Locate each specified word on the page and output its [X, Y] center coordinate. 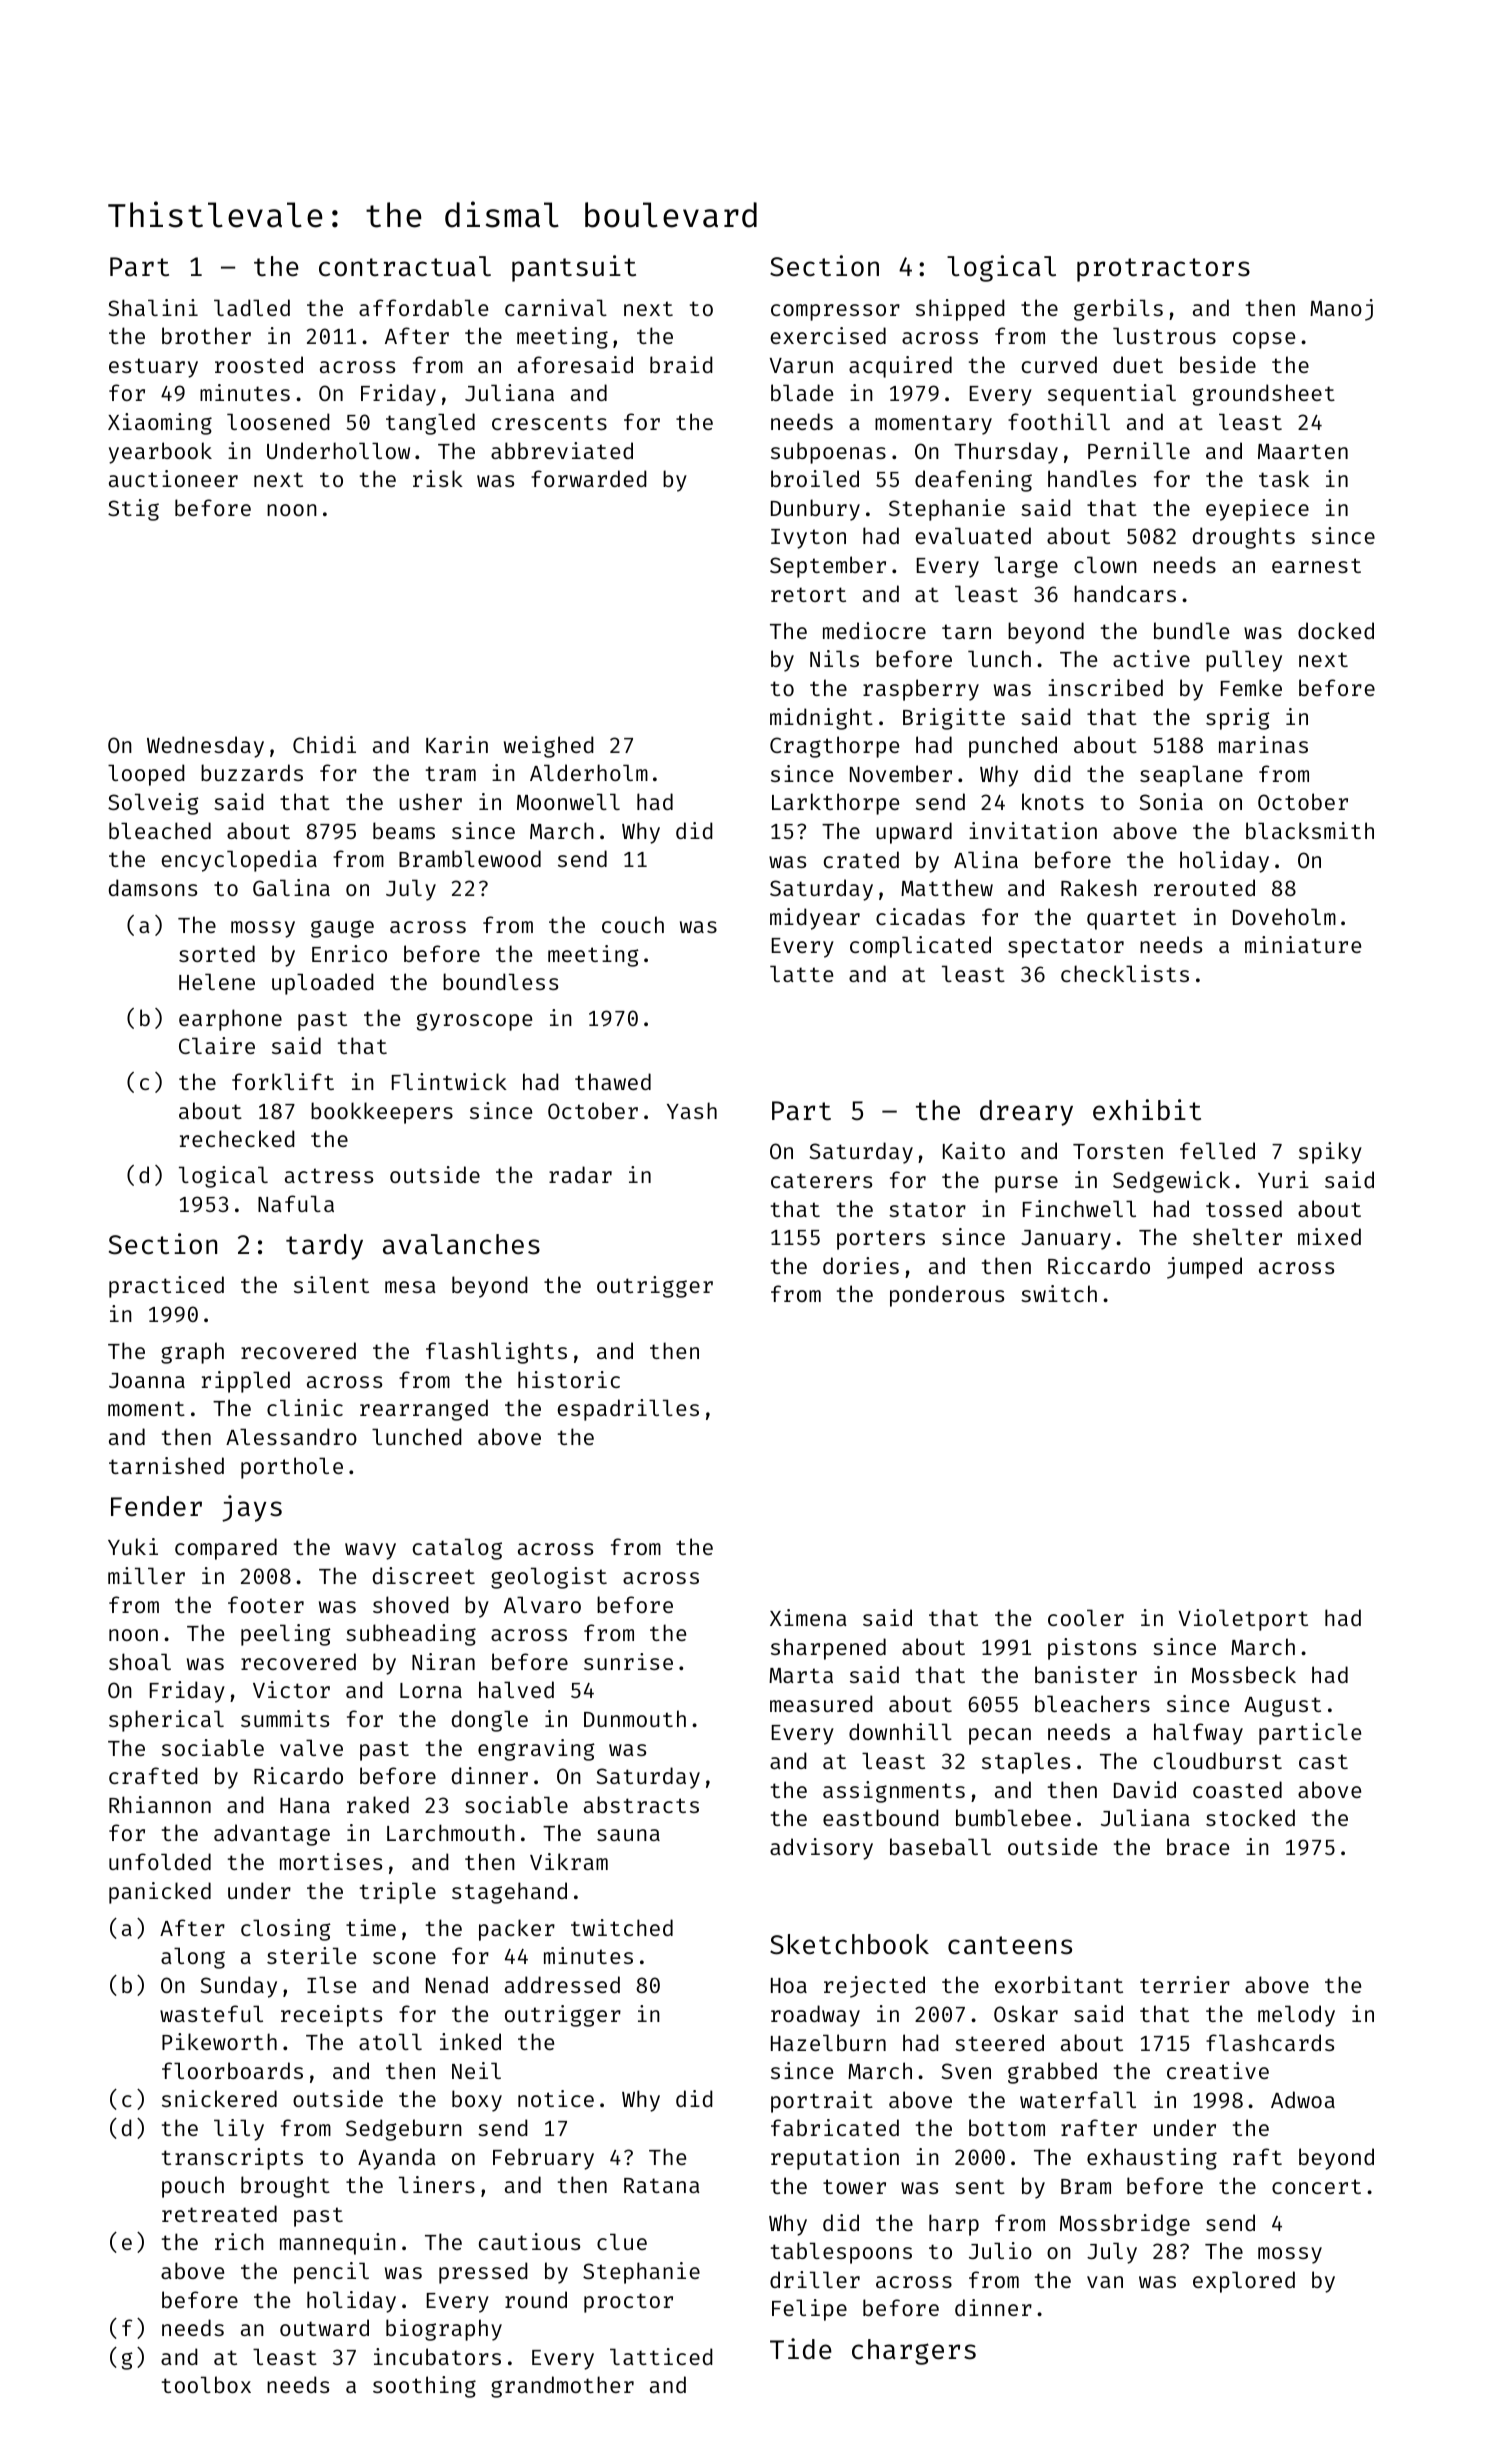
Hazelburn [828, 2042]
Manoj [1341, 310]
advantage [272, 1835]
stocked [1250, 1817]
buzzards [252, 772]
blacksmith [1310, 830]
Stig [133, 510]
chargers [914, 2352]
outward [324, 2327]
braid [681, 364]
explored [1244, 2282]
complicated [920, 947]
